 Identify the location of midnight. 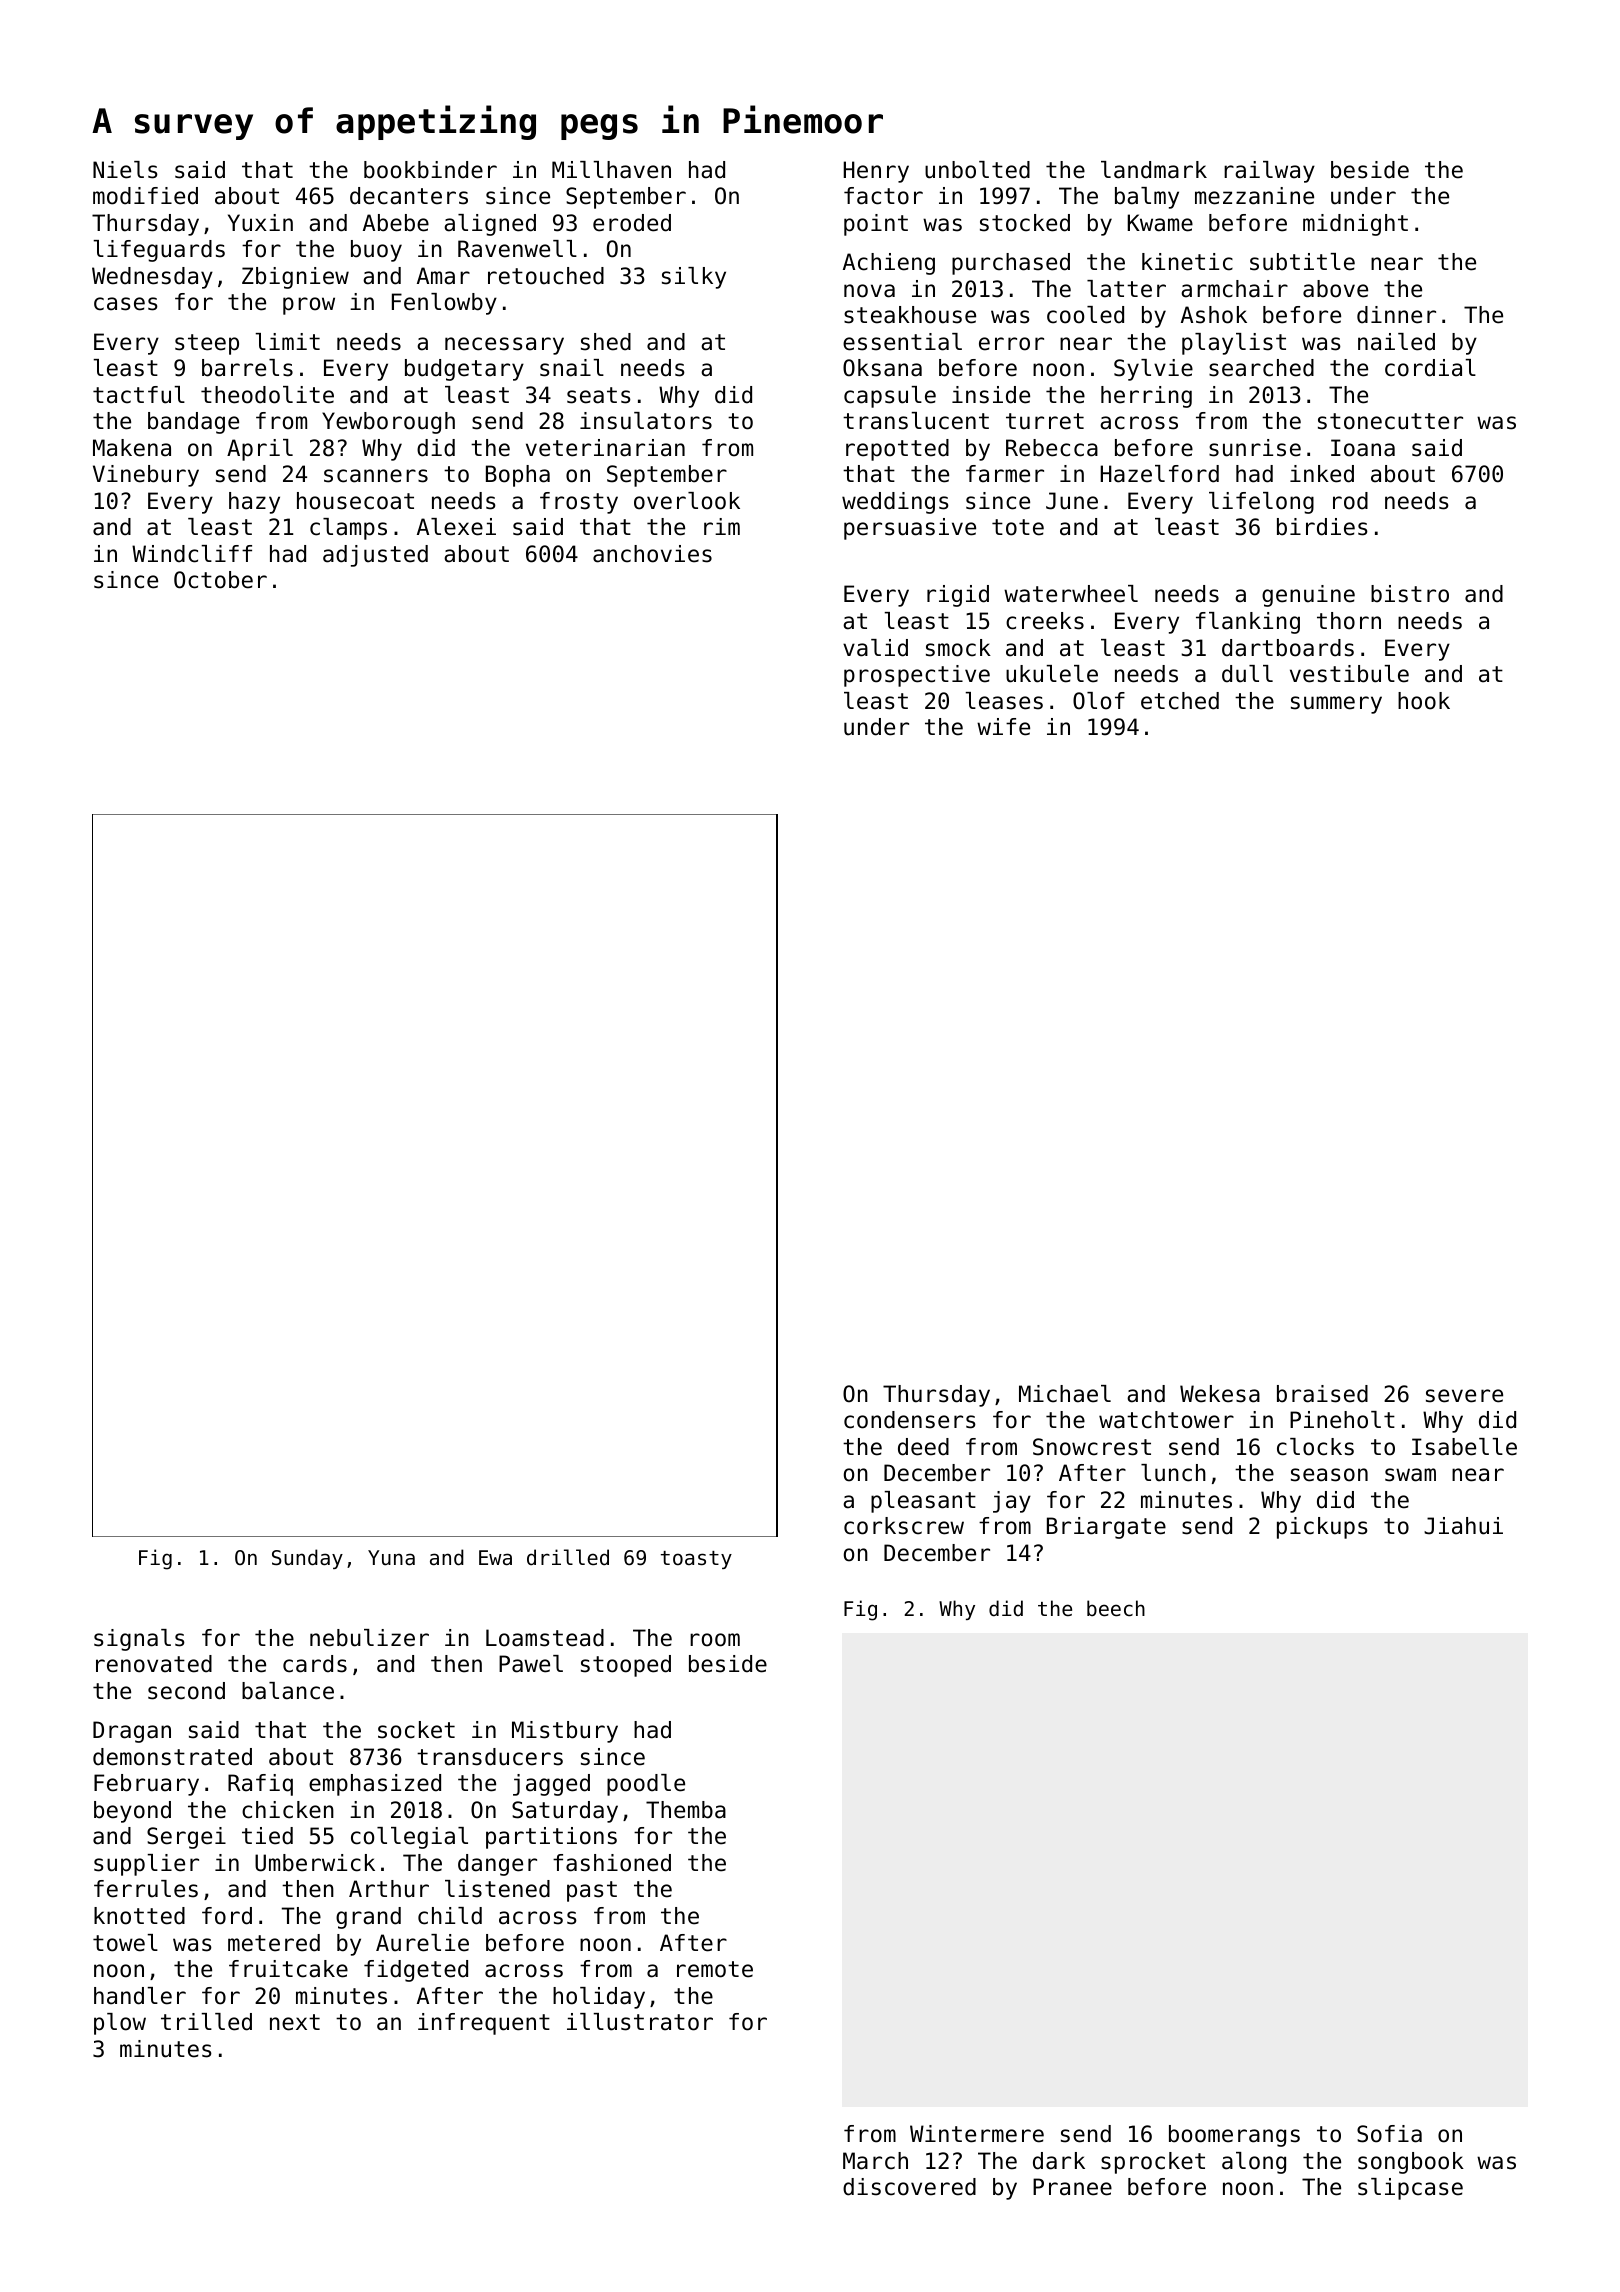
(1355, 225).
